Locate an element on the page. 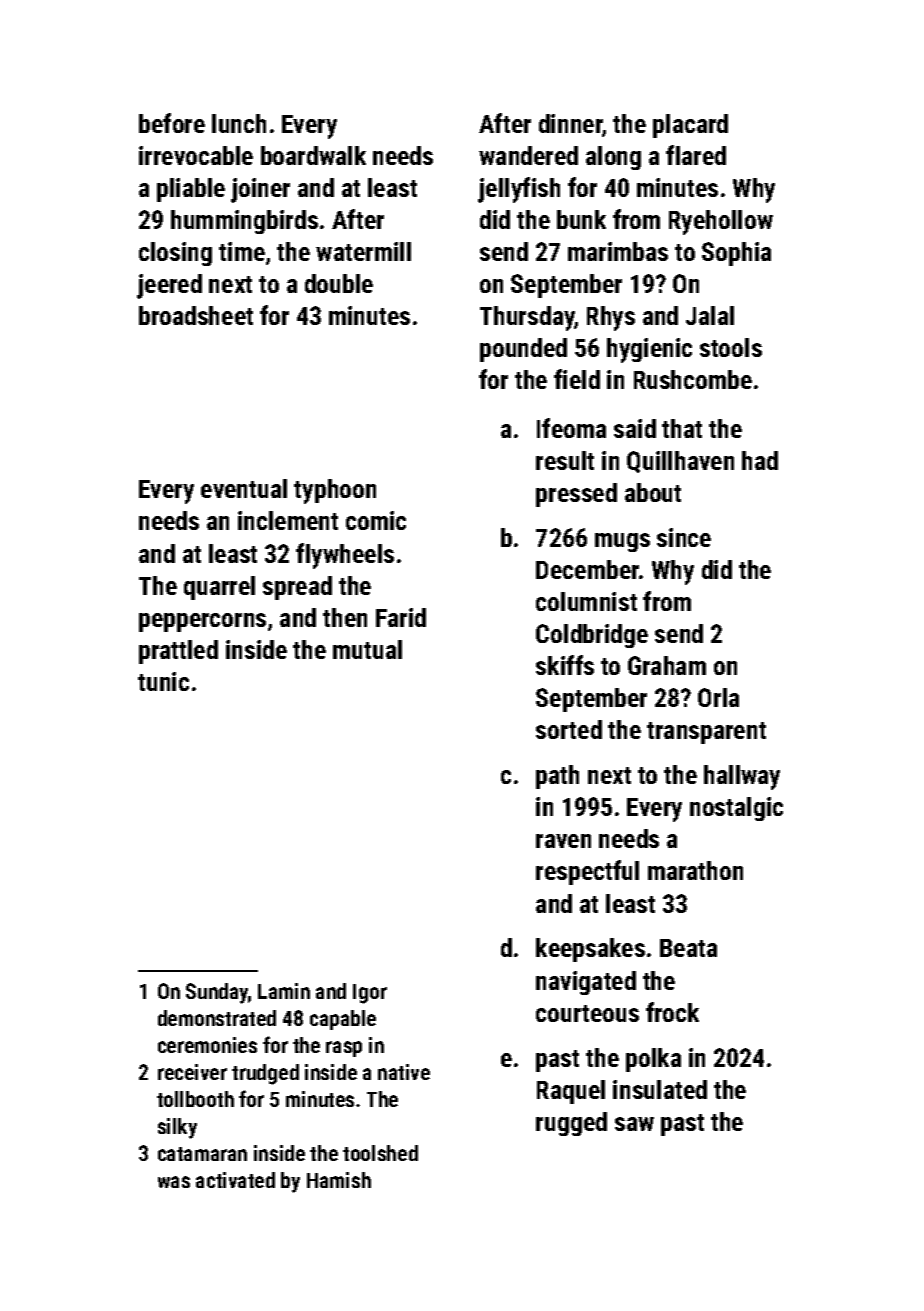  Rushcombe is located at coordinates (693, 379).
